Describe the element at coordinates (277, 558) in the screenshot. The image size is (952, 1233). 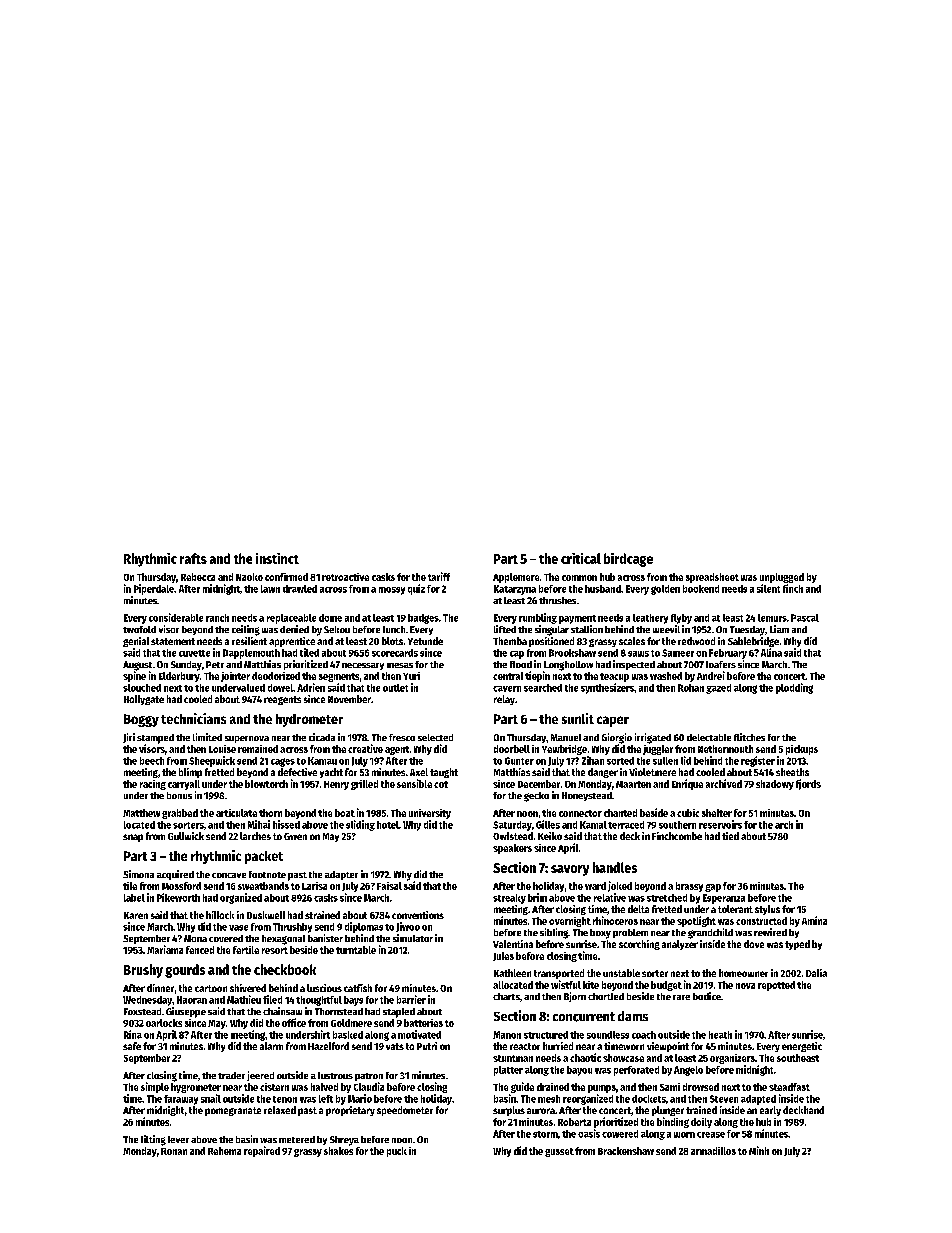
I see `instinct` at that location.
